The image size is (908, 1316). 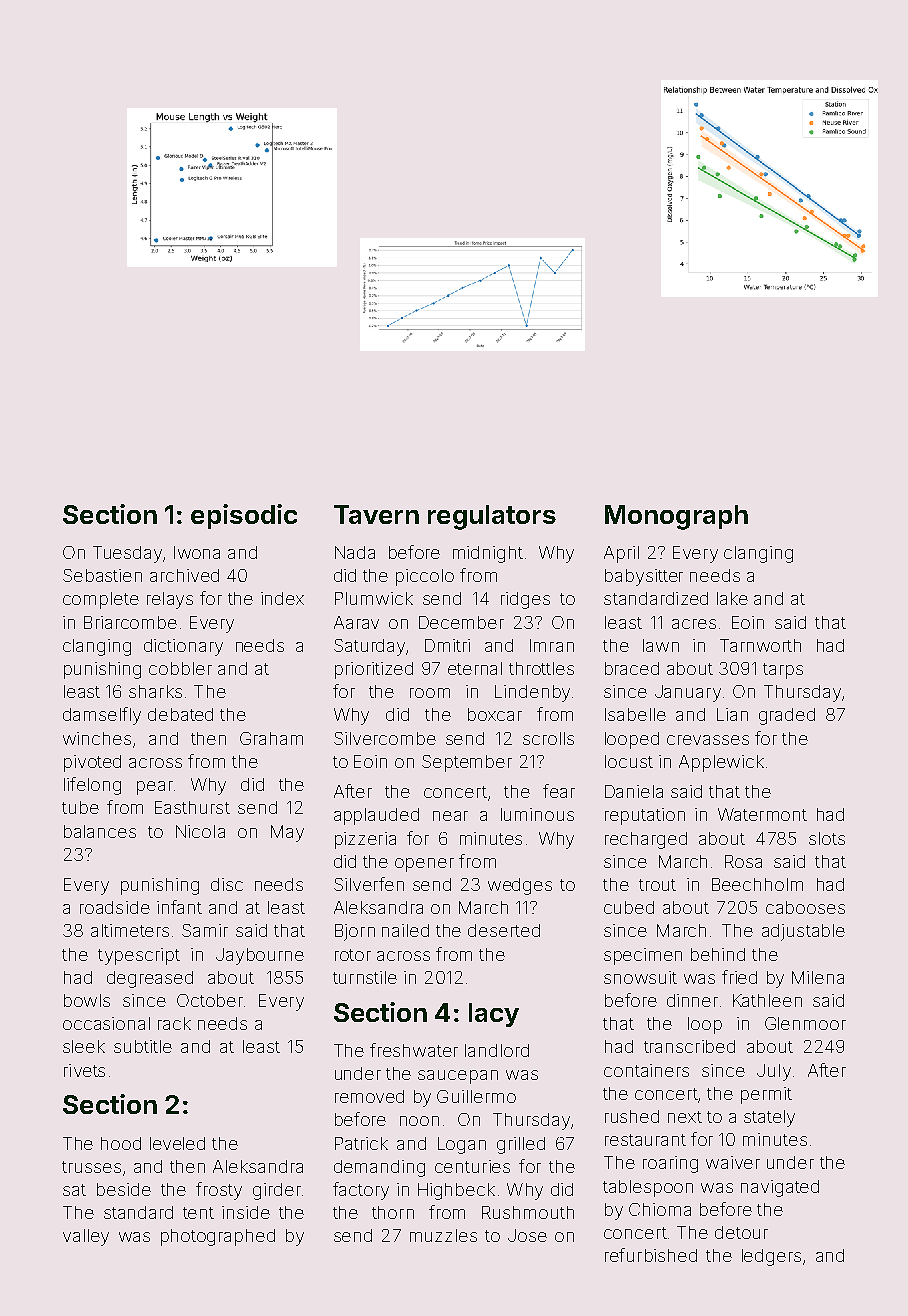 What do you see at coordinates (244, 516) in the image?
I see `episodic` at bounding box center [244, 516].
